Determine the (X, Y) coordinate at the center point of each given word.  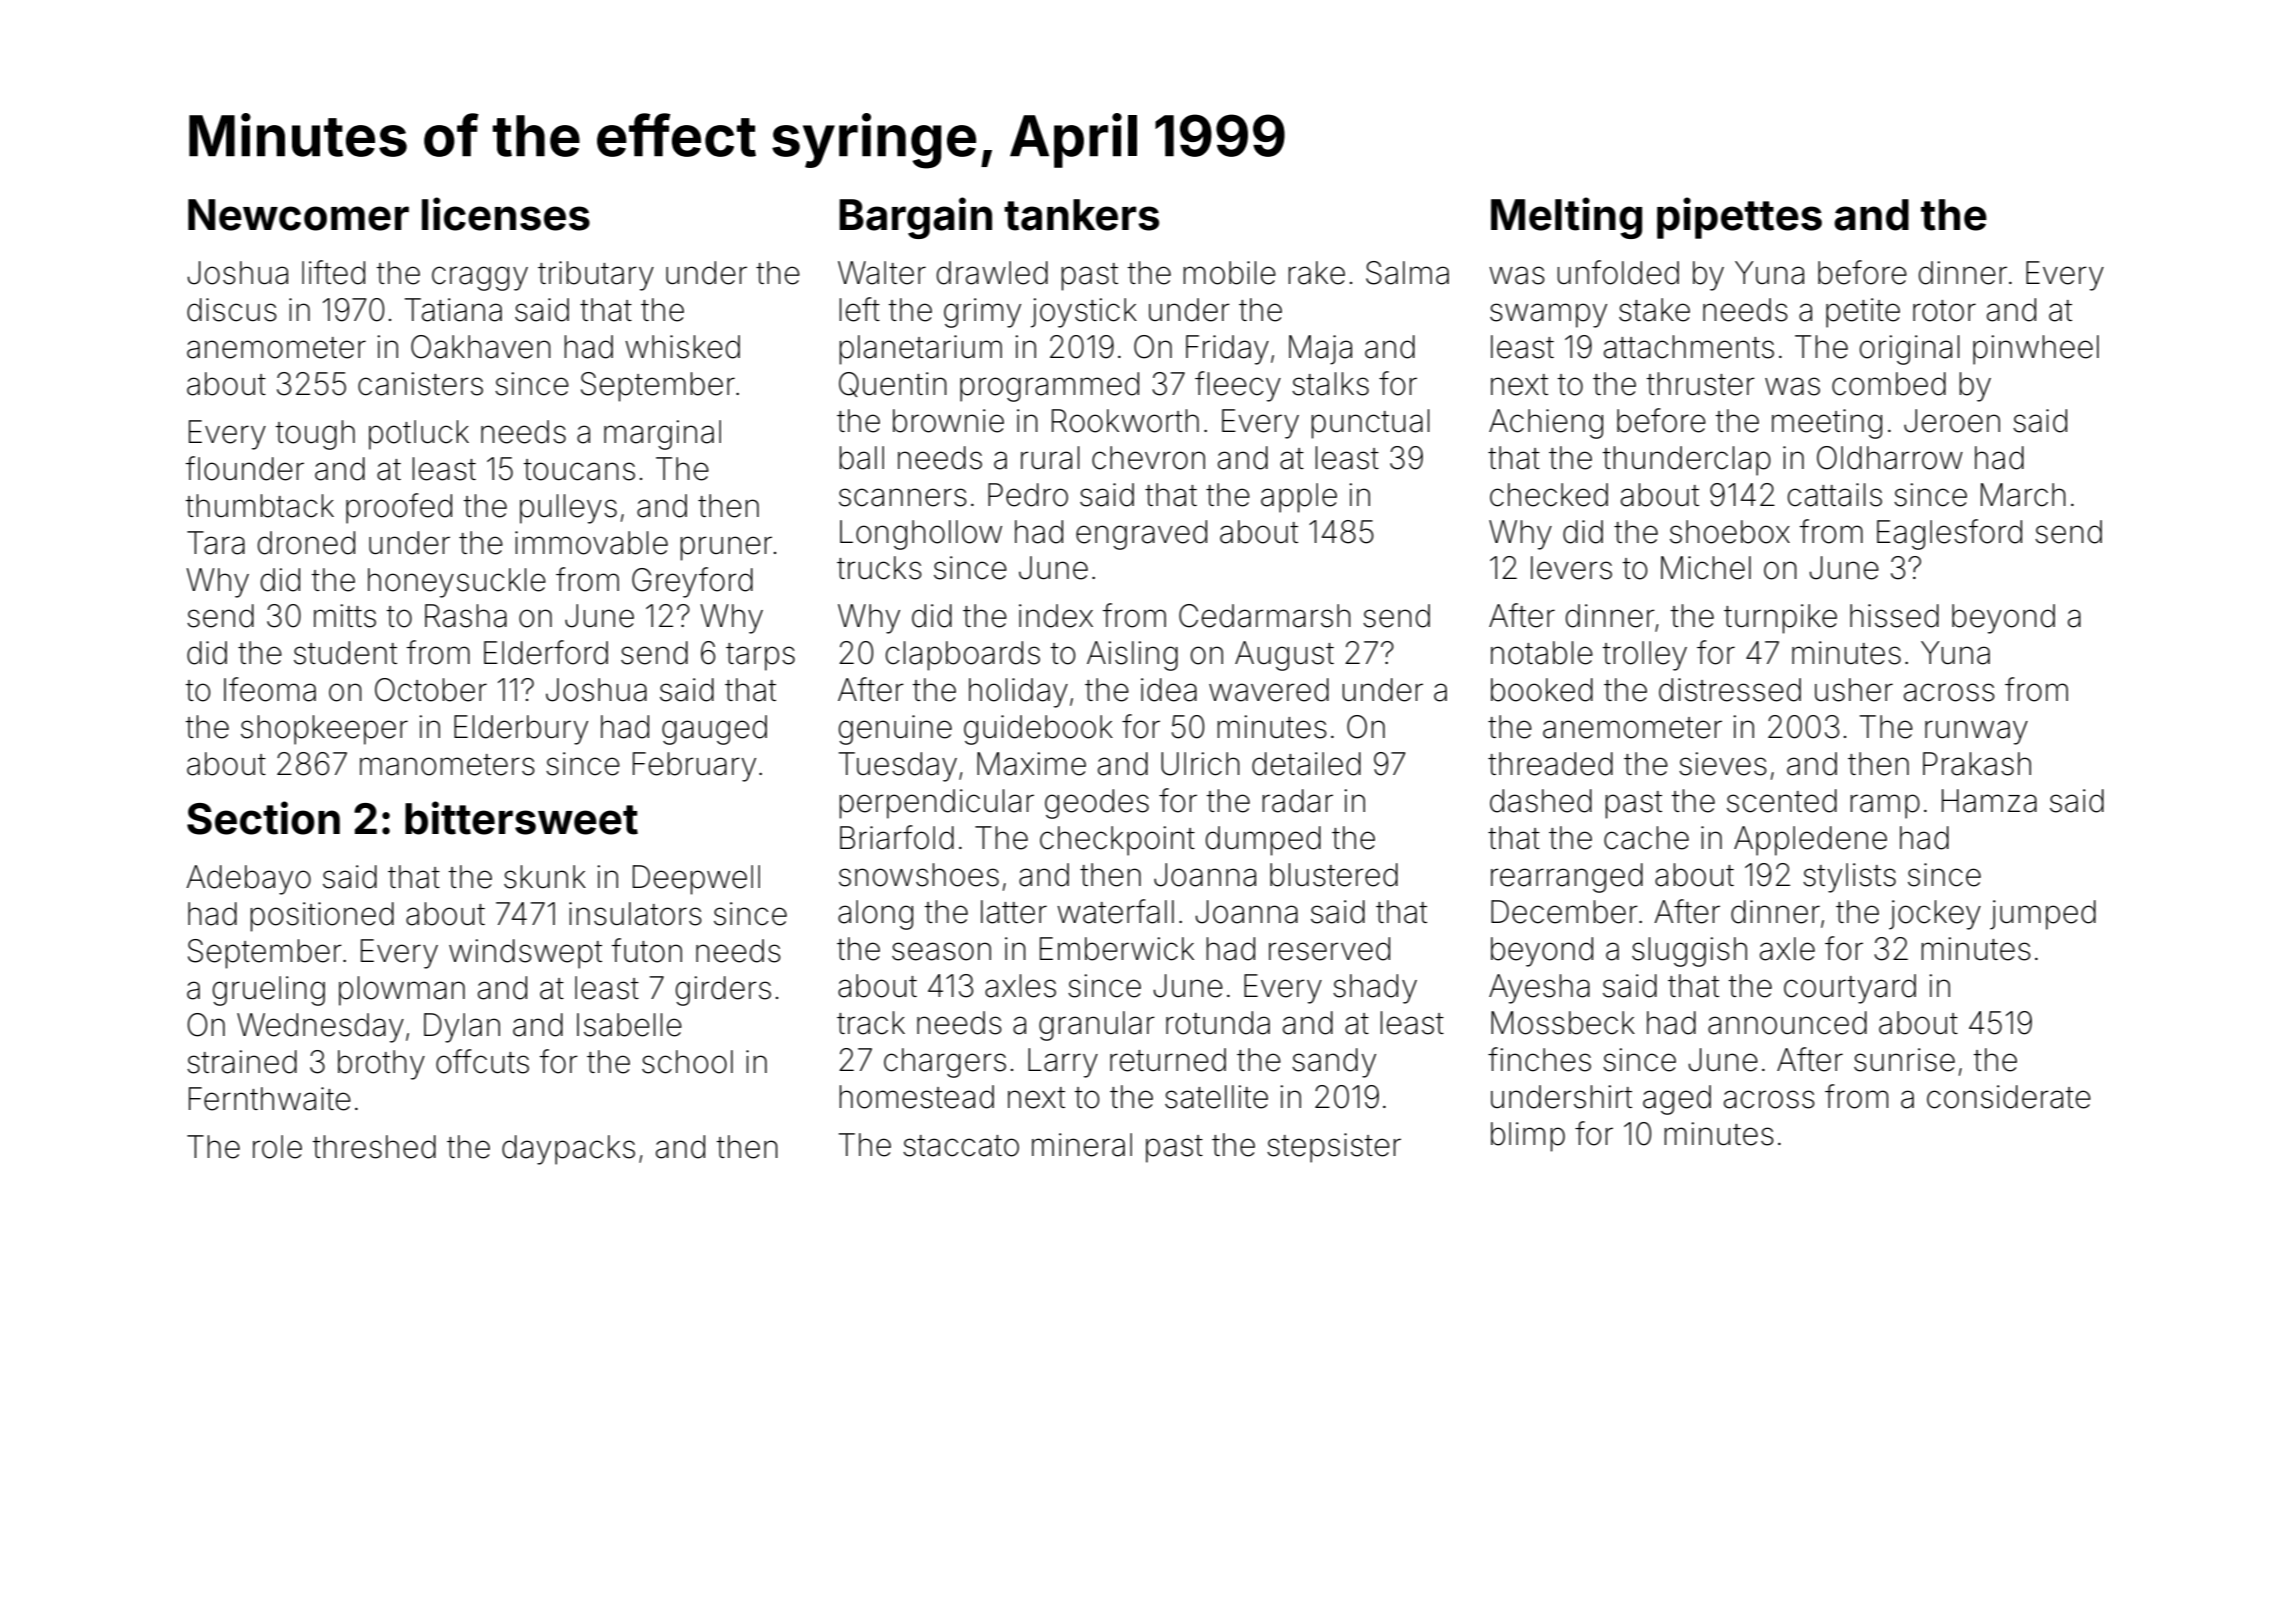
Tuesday (898, 767)
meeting (1827, 424)
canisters (420, 384)
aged (1677, 1100)
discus (232, 310)
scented (1782, 801)
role (277, 1147)
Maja (1320, 350)
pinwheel (2036, 350)
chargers (945, 1063)
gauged (714, 730)
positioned (322, 917)
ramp (1885, 806)
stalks (1330, 384)
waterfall (1115, 911)
